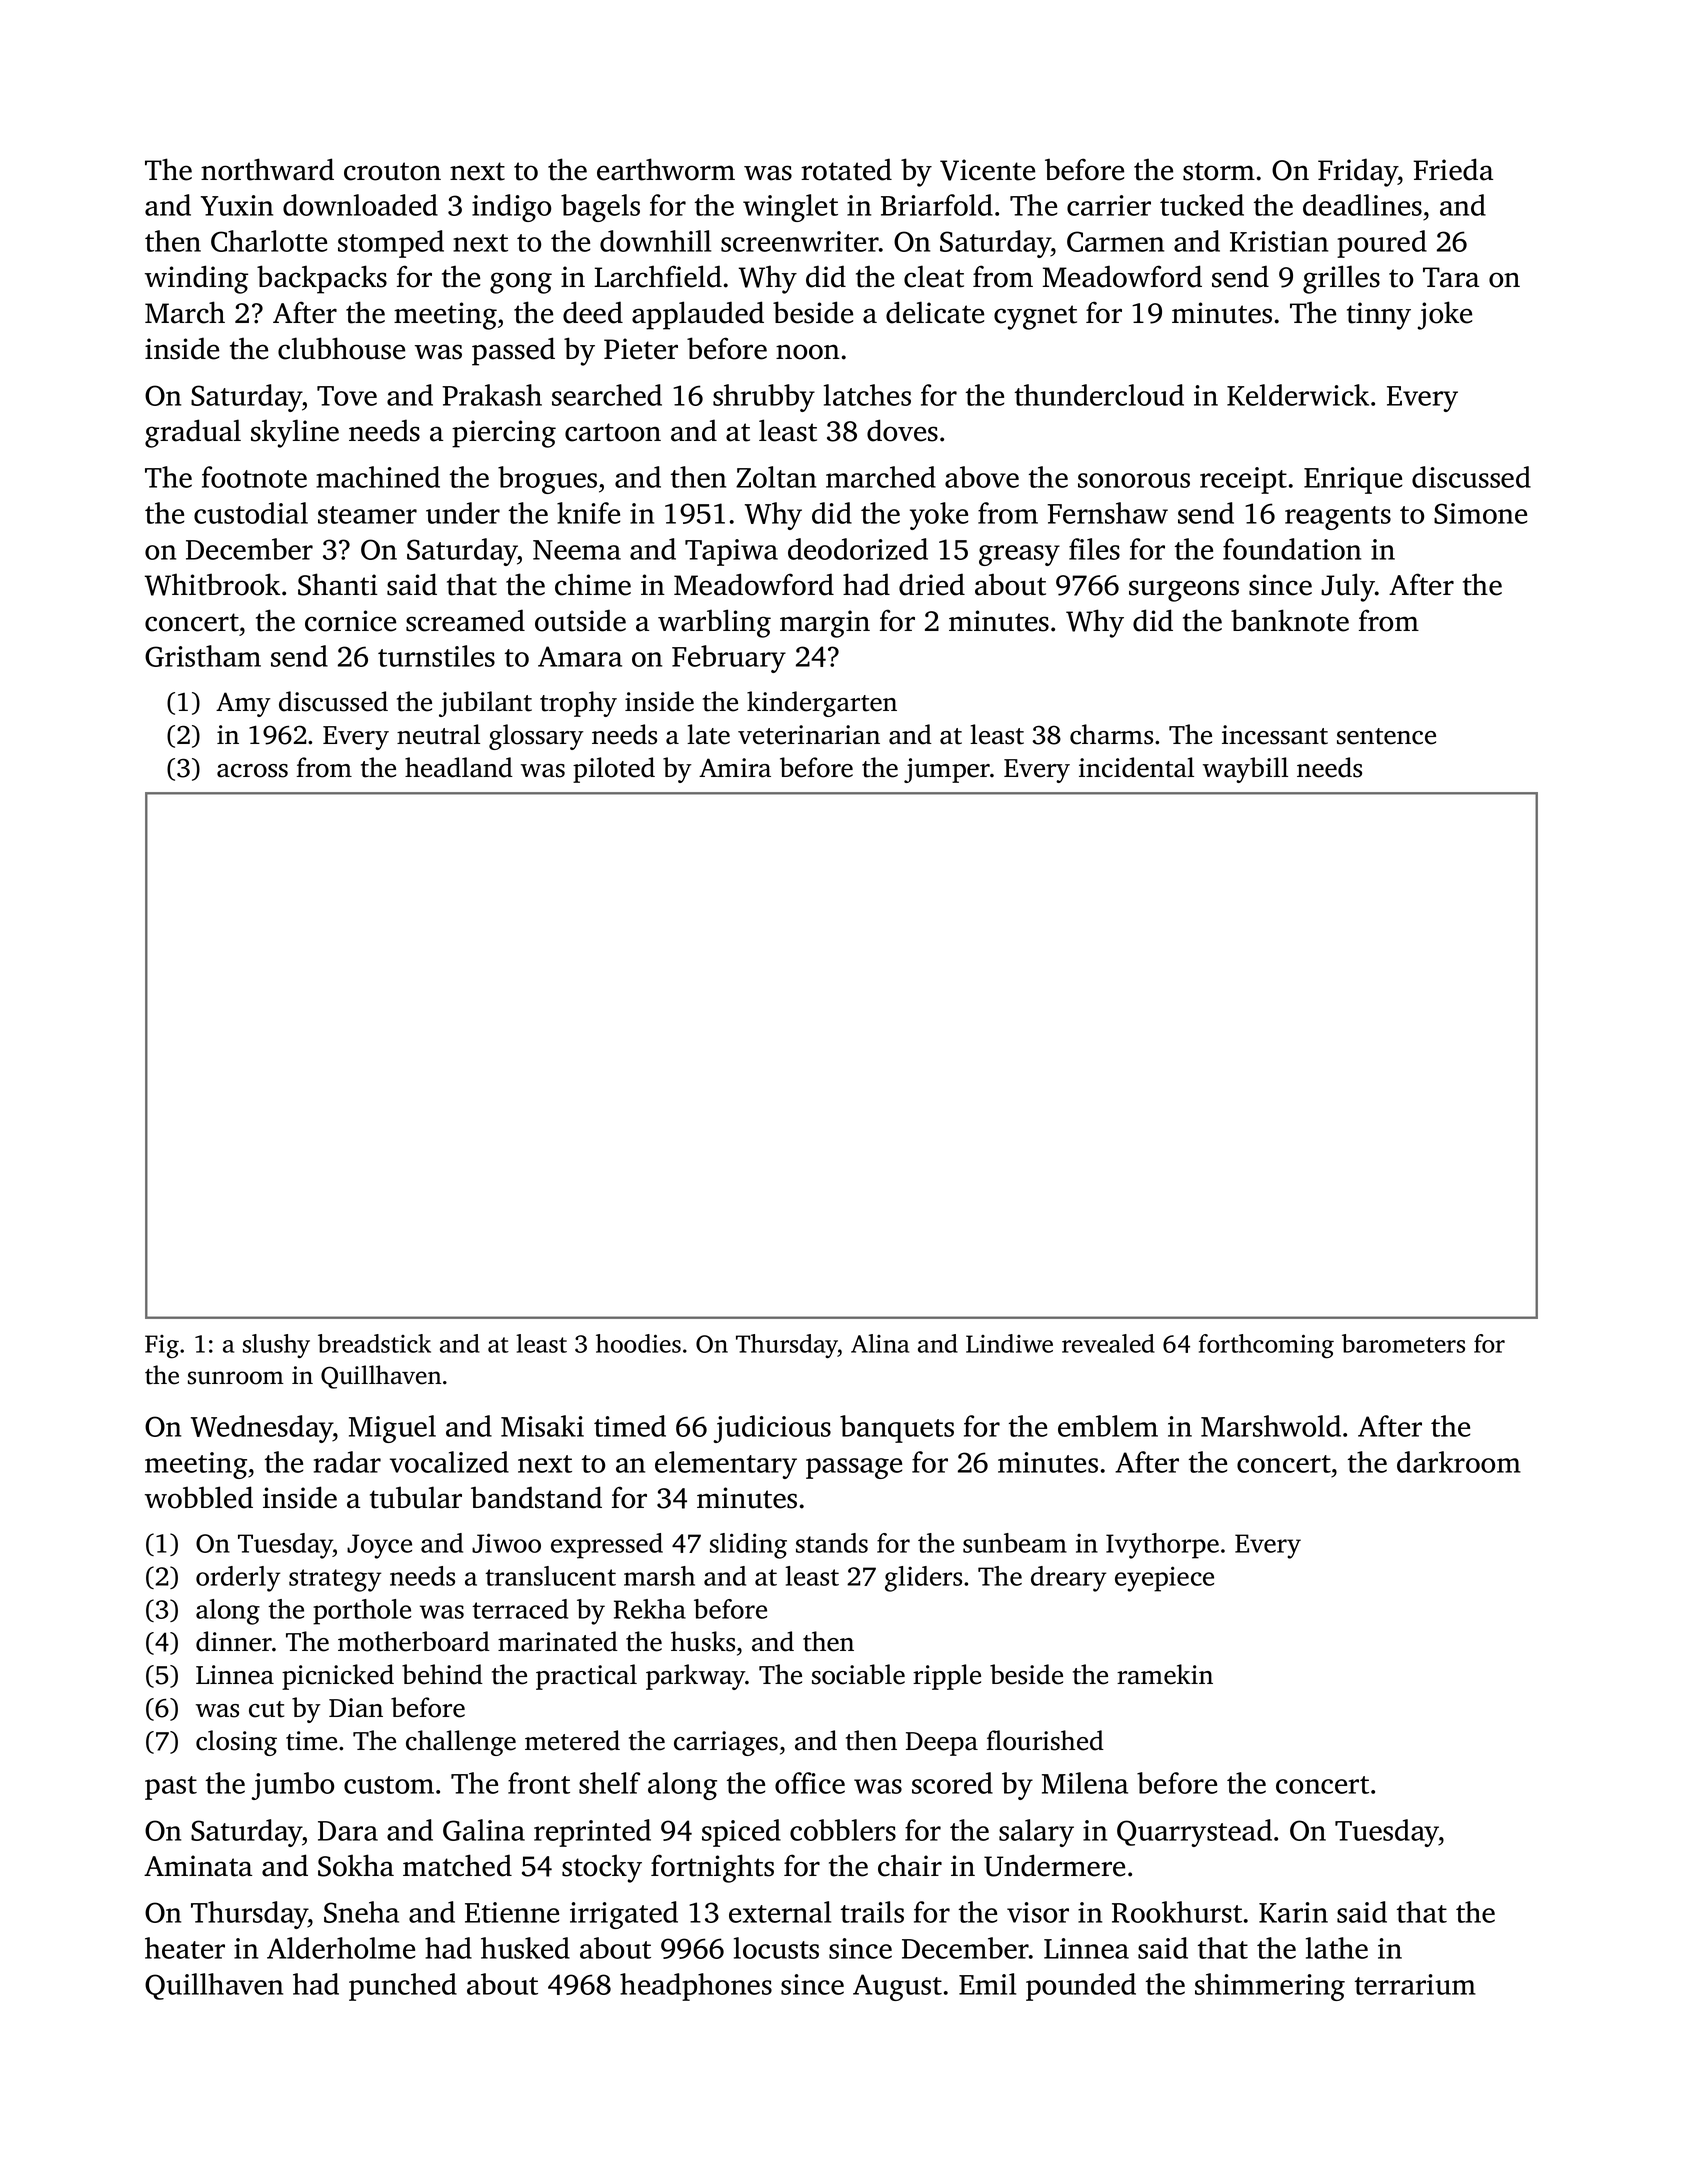 This image has height=2178, width=1683. What do you see at coordinates (1348, 587) in the image?
I see `July` at bounding box center [1348, 587].
